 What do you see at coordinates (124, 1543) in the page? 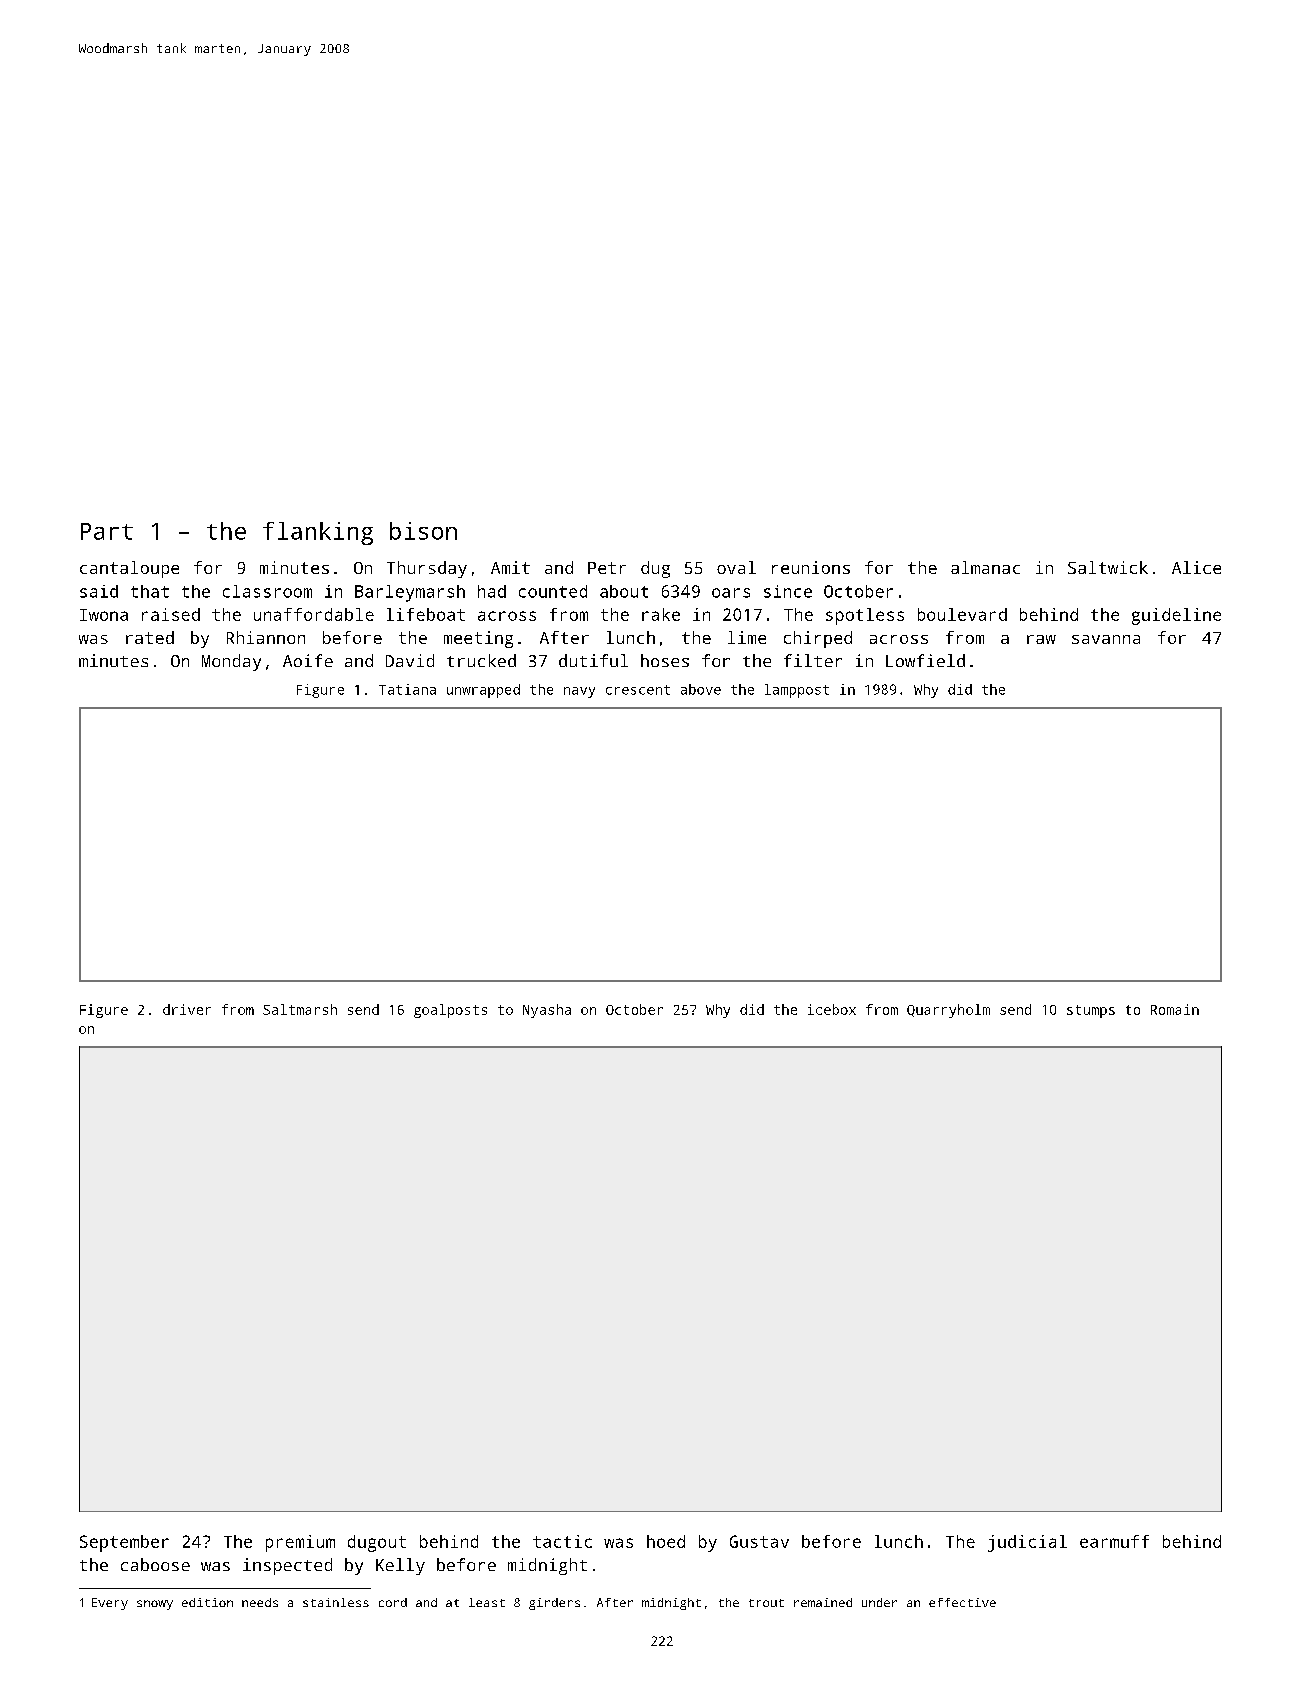
I see `September` at bounding box center [124, 1543].
